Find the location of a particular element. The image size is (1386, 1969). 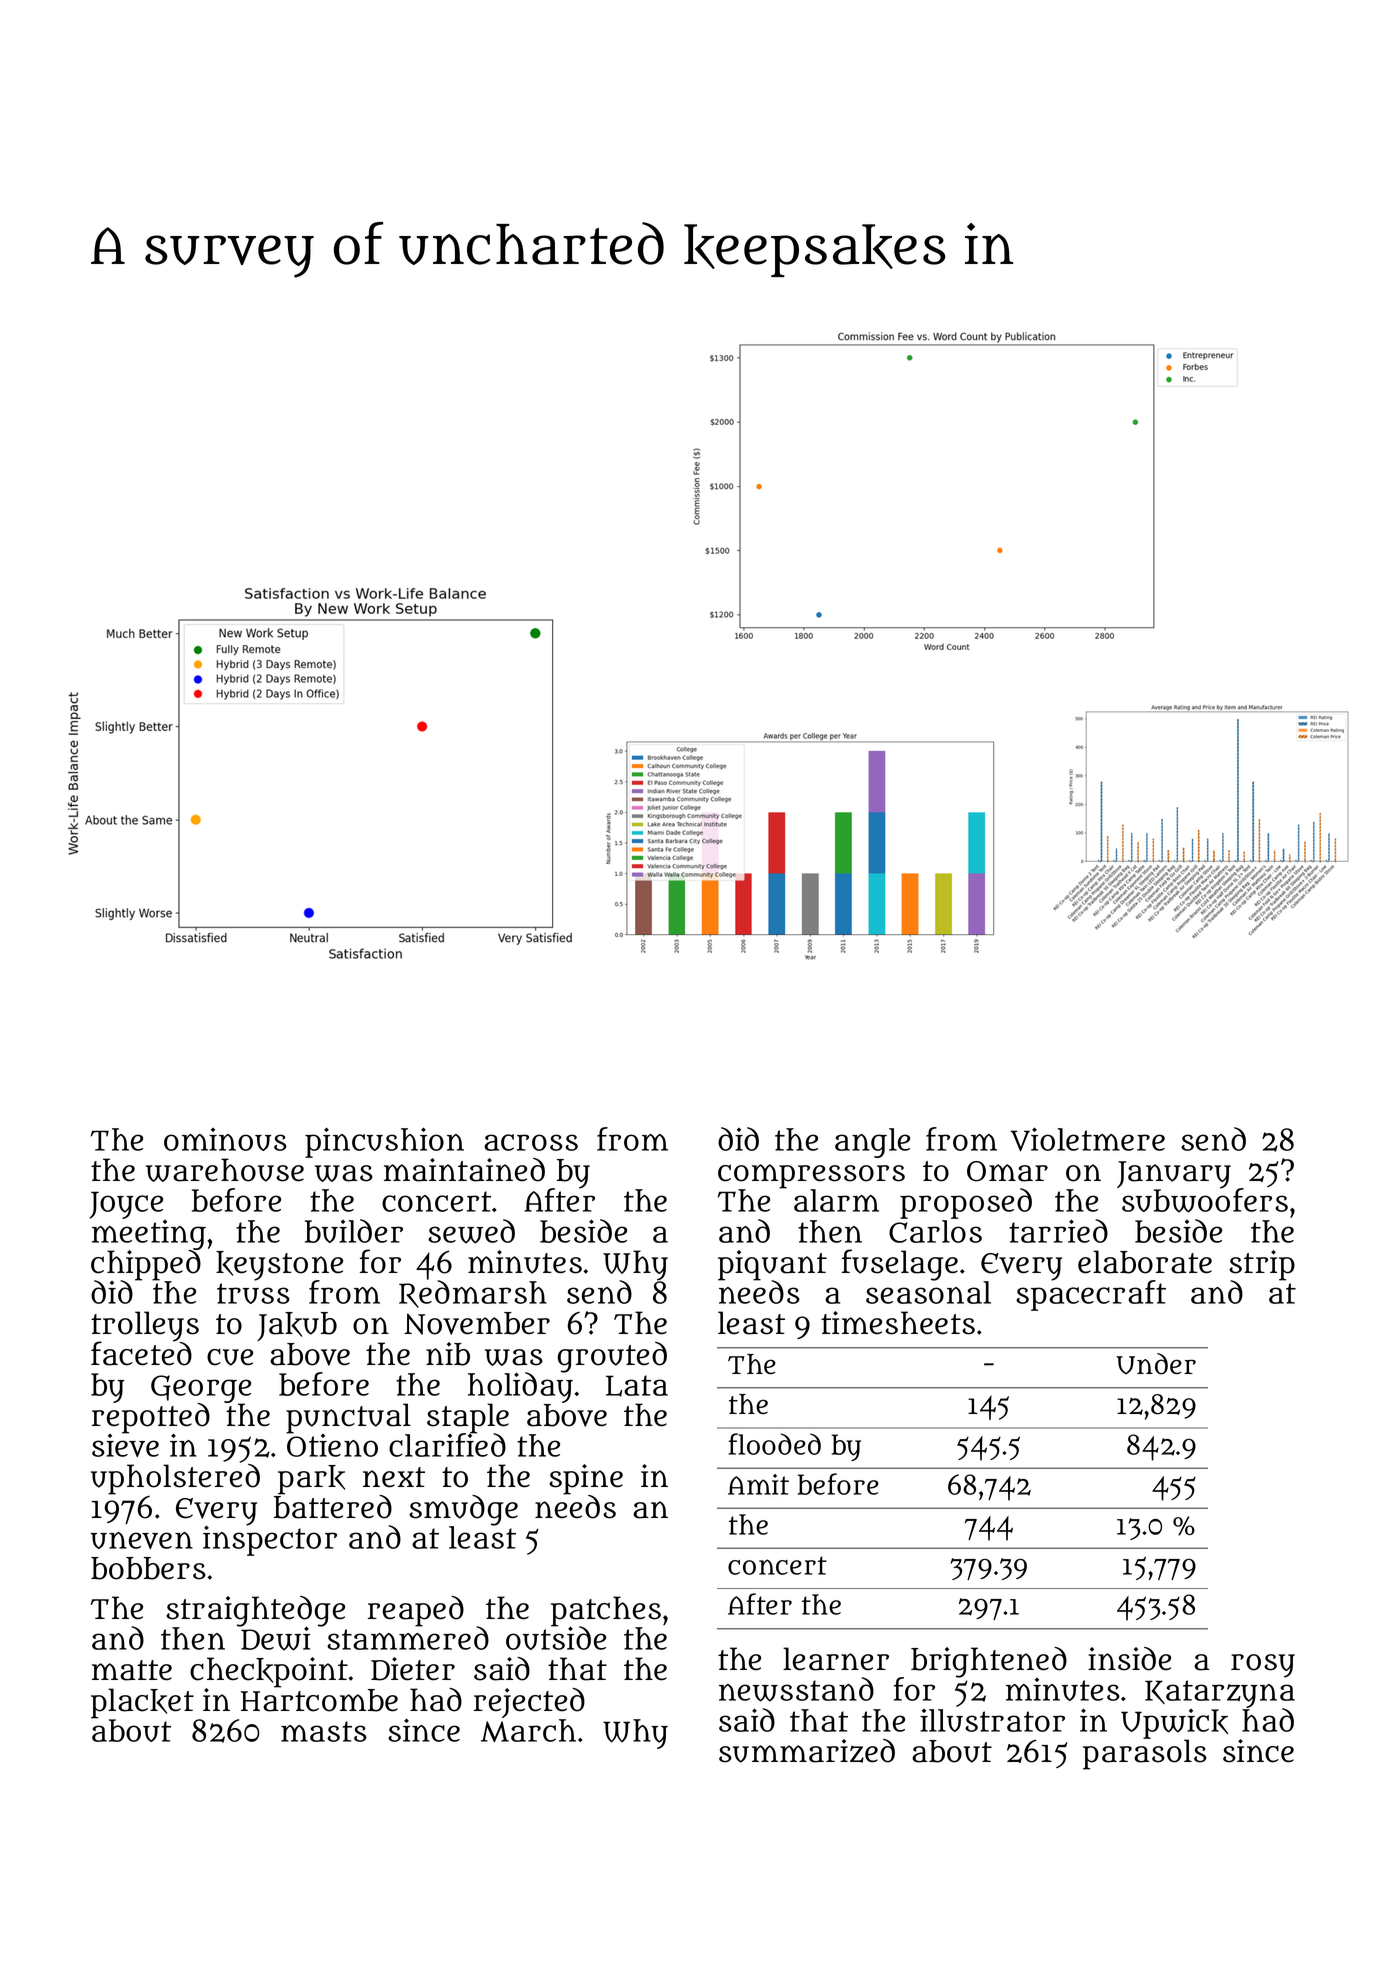

masts is located at coordinates (324, 1731).
